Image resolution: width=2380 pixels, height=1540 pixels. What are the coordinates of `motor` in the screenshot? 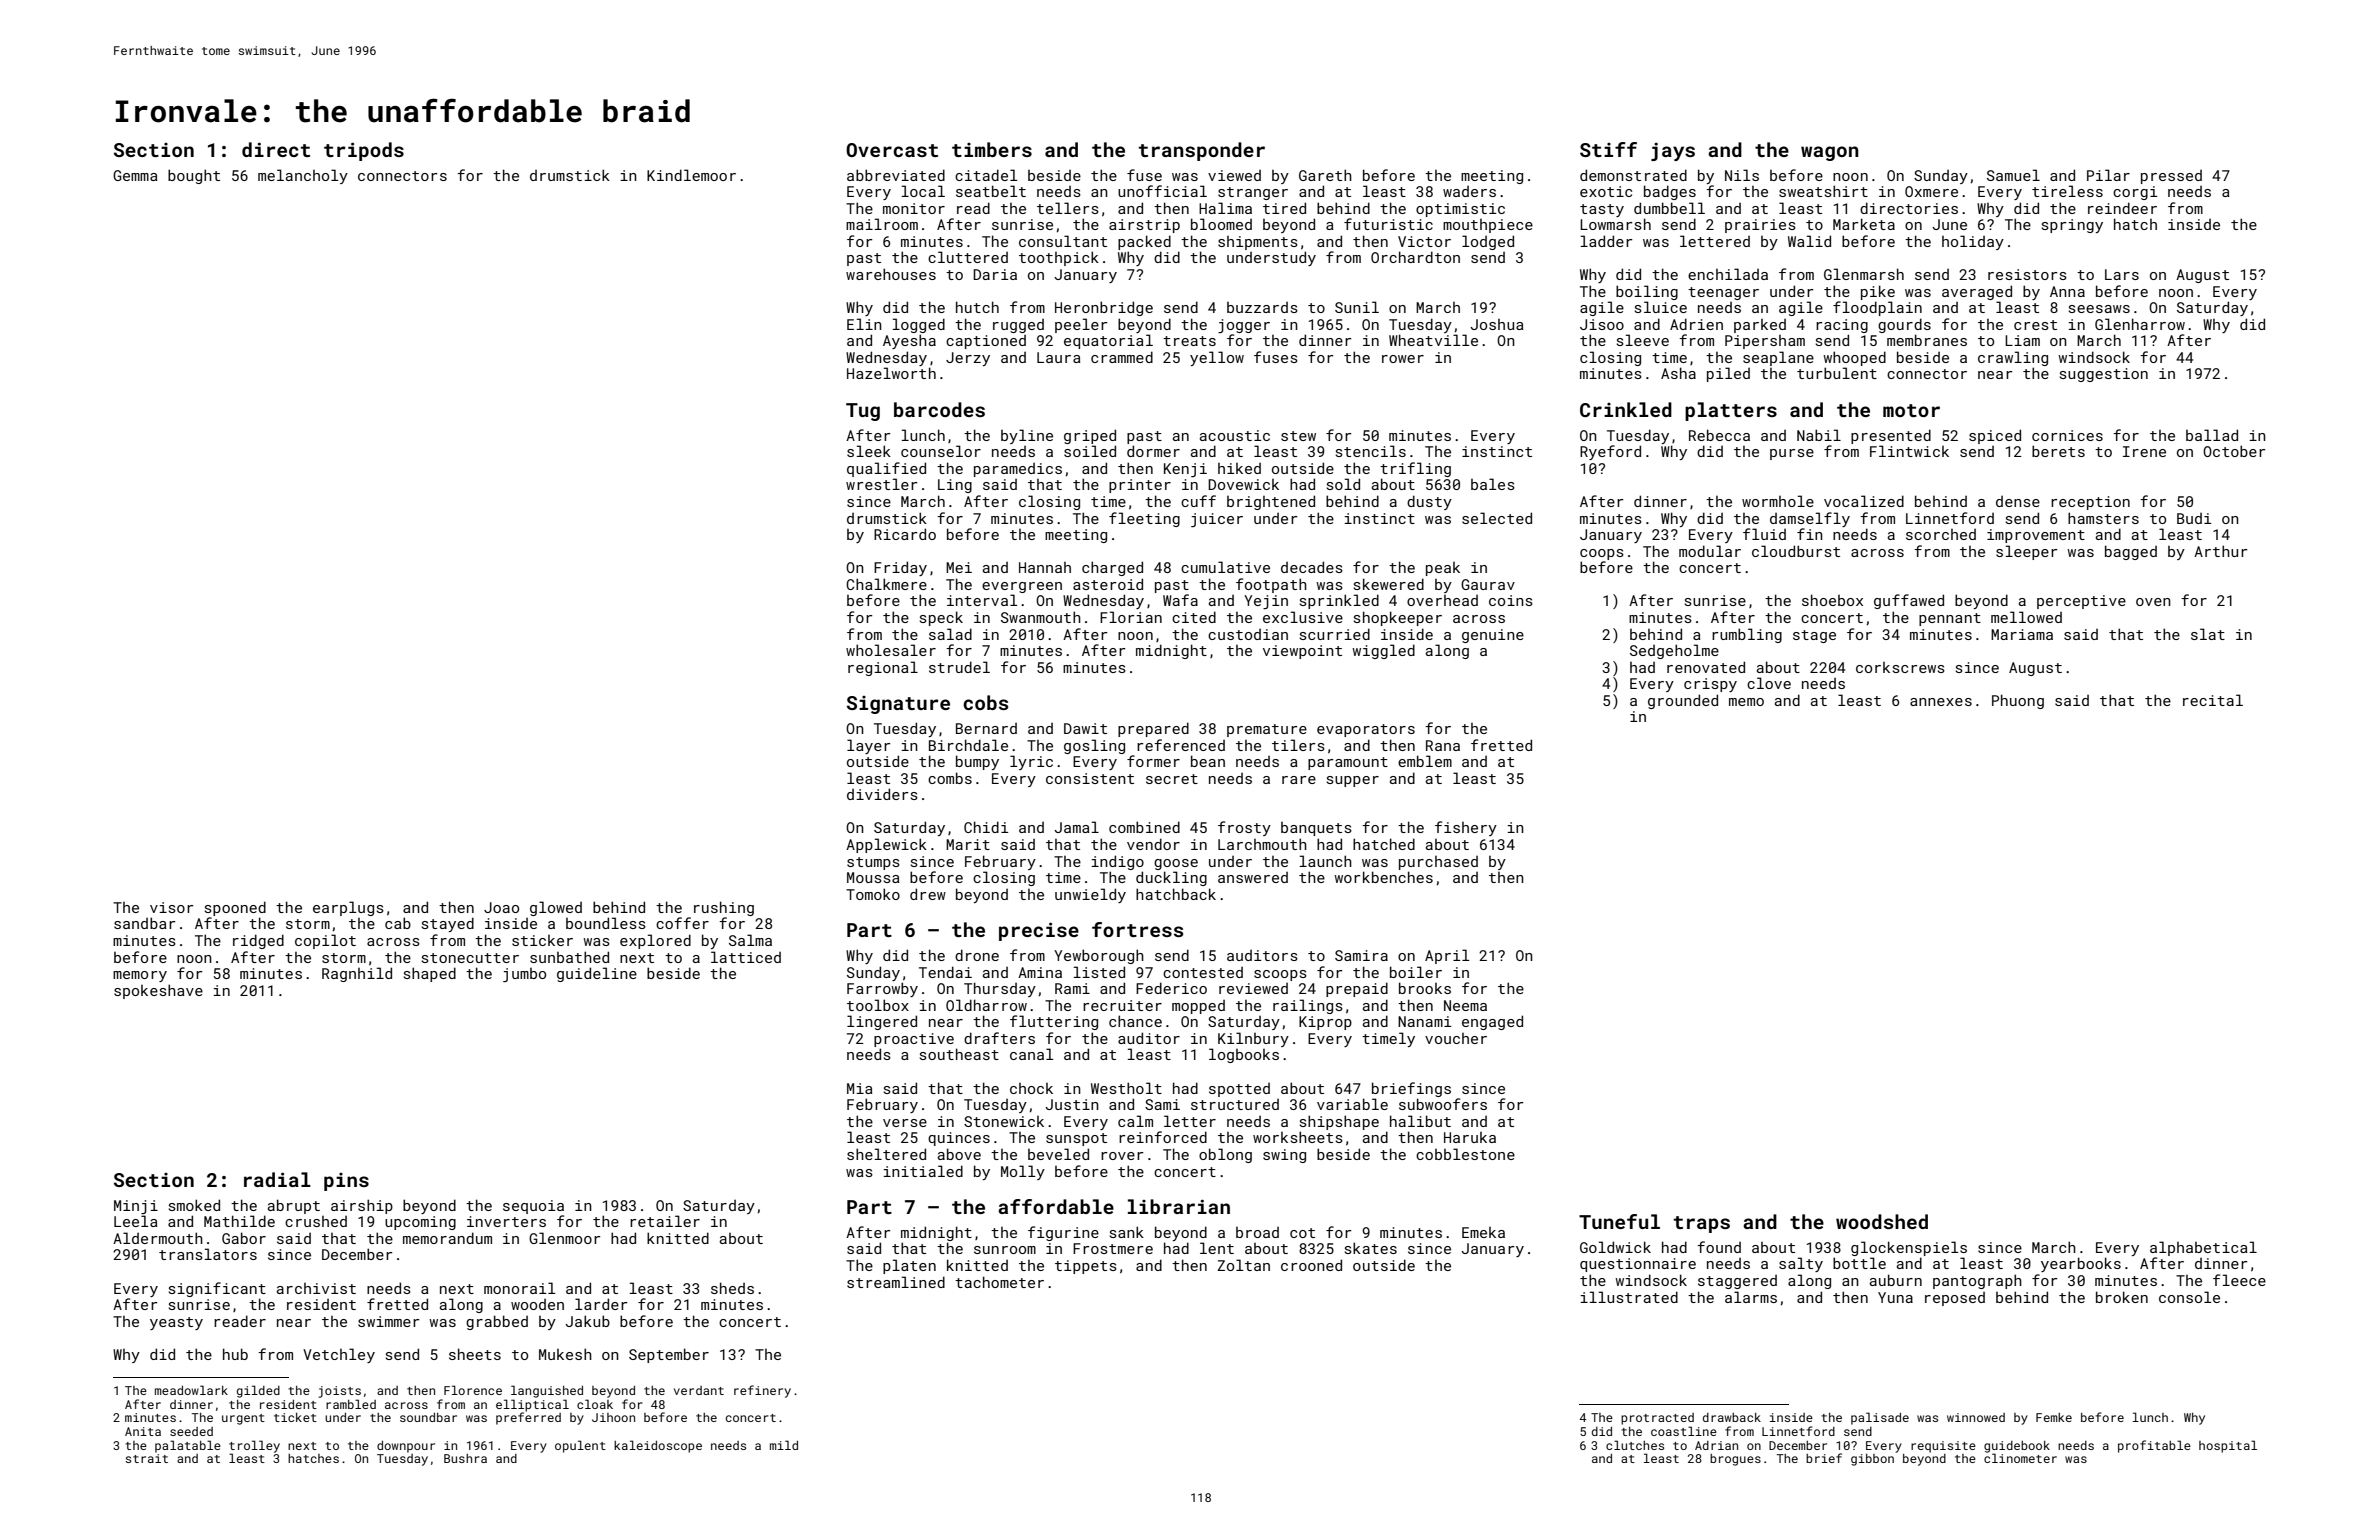 It's located at (1911, 410).
